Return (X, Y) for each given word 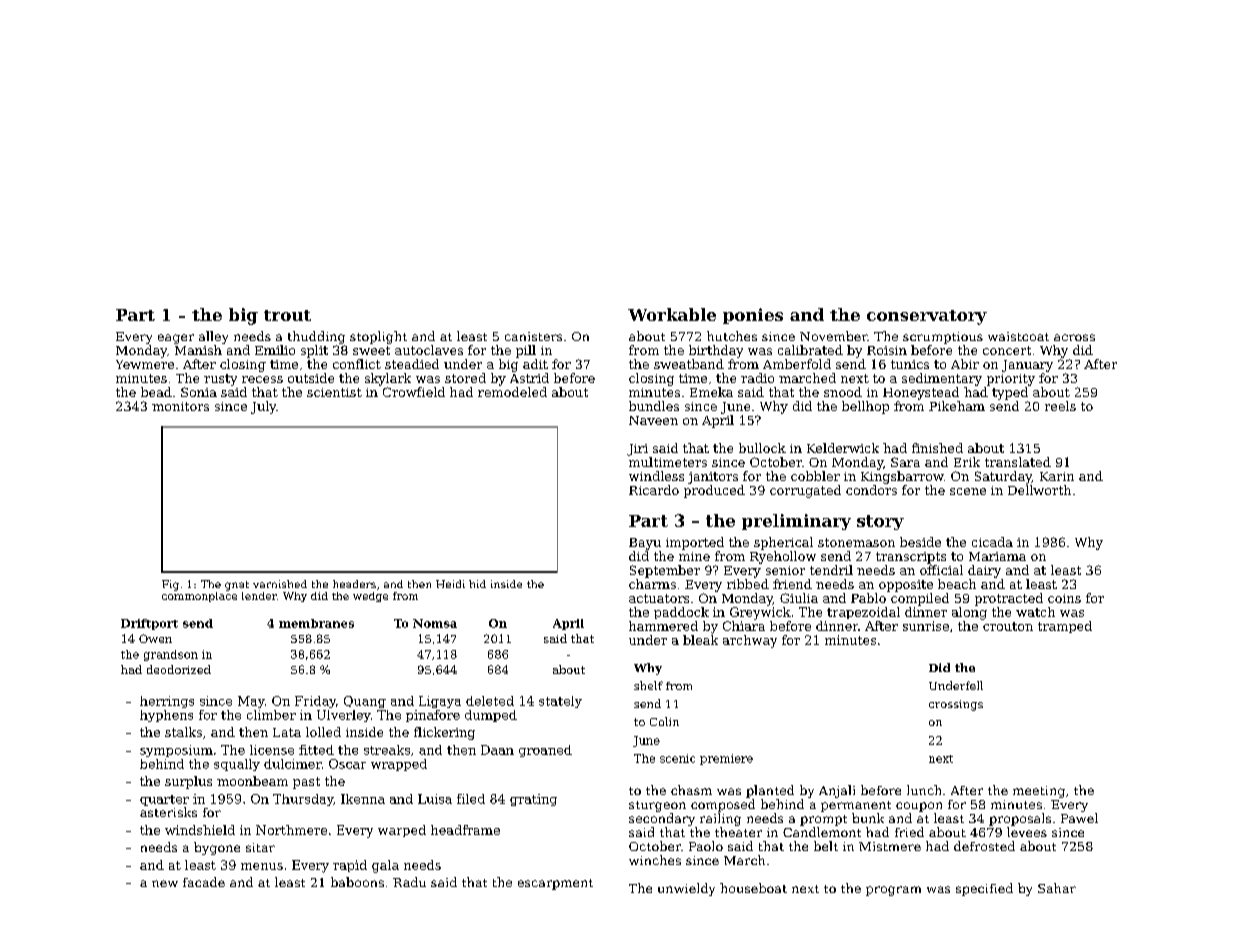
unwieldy (686, 889)
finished (937, 448)
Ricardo (654, 490)
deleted (490, 701)
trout (287, 315)
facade (204, 882)
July (263, 407)
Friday (315, 702)
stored (465, 378)
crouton (1008, 626)
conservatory (927, 317)
